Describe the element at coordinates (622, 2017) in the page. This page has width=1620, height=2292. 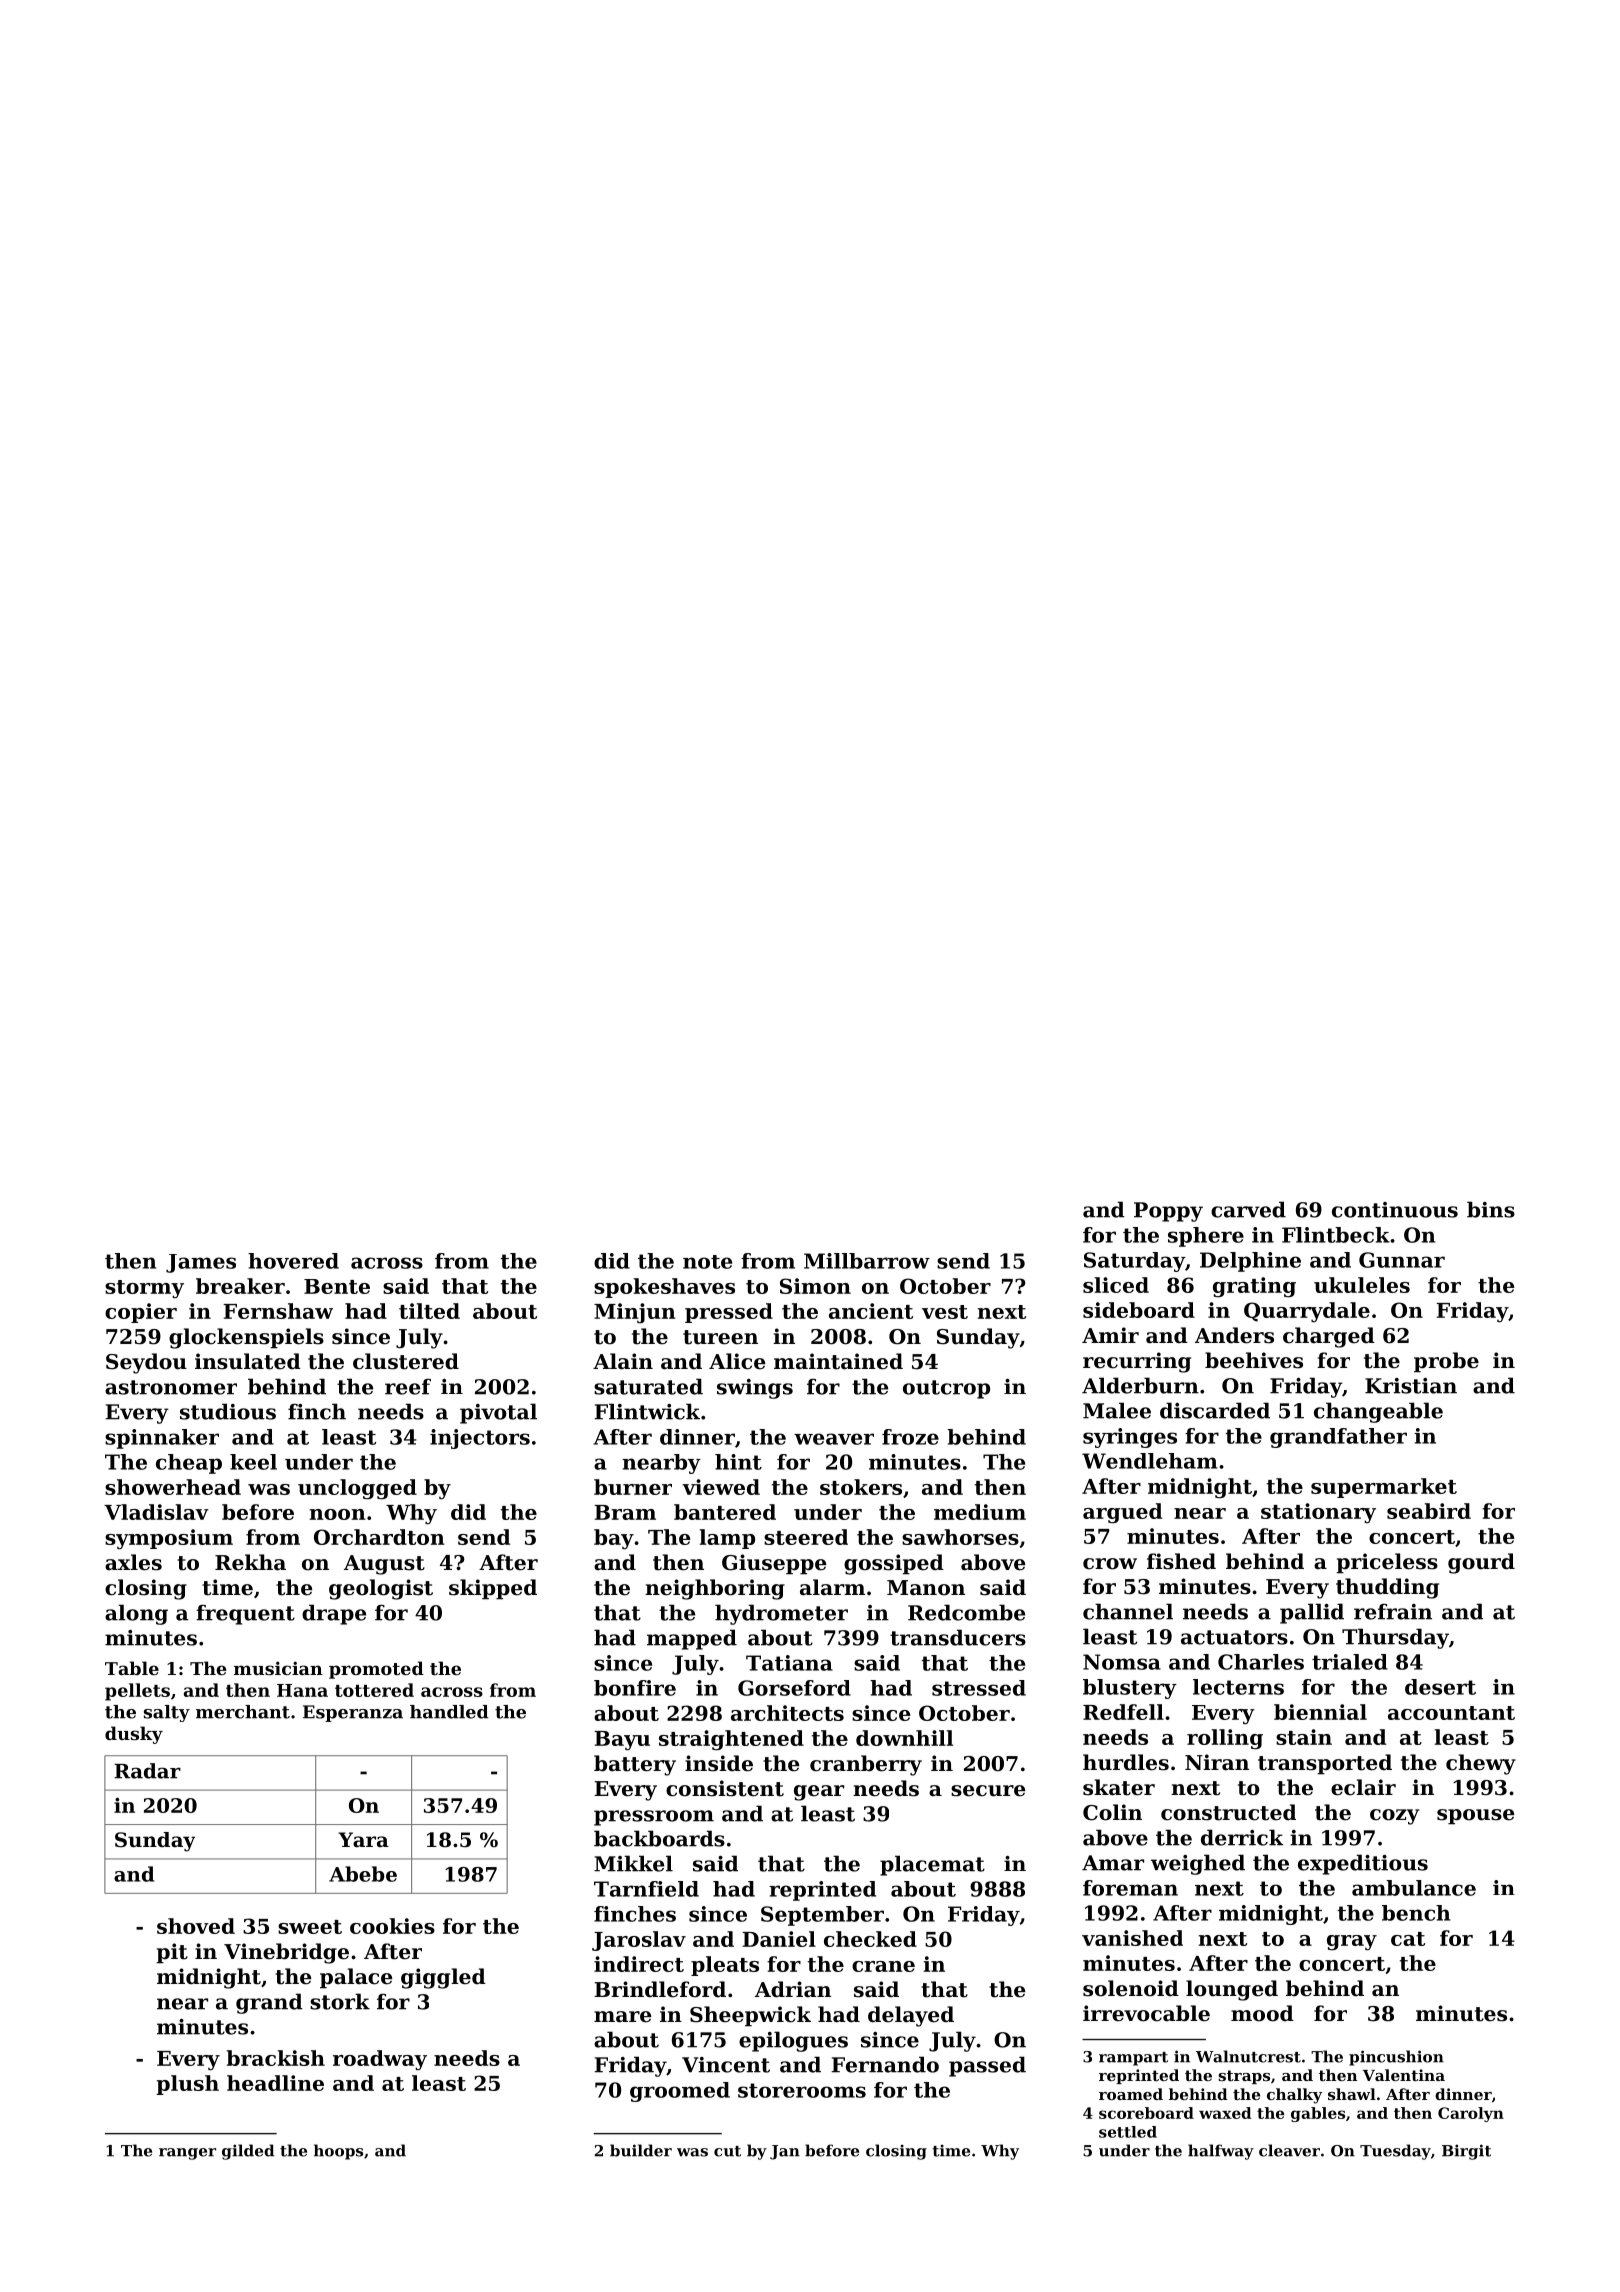
I see `mare` at that location.
